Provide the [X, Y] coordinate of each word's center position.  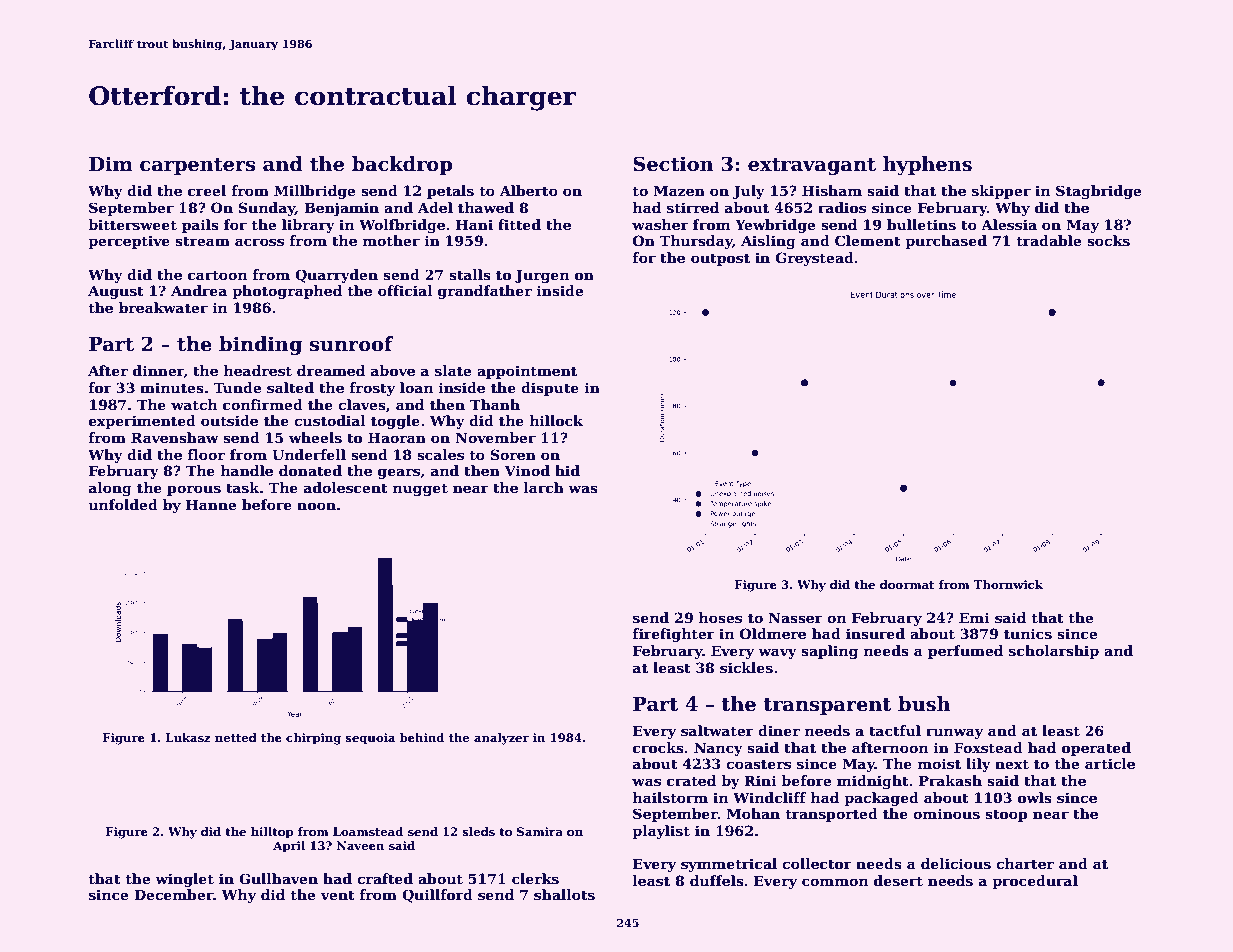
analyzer [501, 739]
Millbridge [314, 192]
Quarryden [336, 276]
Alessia [1009, 224]
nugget [420, 489]
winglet [184, 880]
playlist [661, 832]
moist [939, 763]
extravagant [812, 166]
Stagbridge [1098, 192]
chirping [313, 739]
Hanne [211, 504]
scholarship [1054, 652]
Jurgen [542, 276]
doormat [907, 584]
